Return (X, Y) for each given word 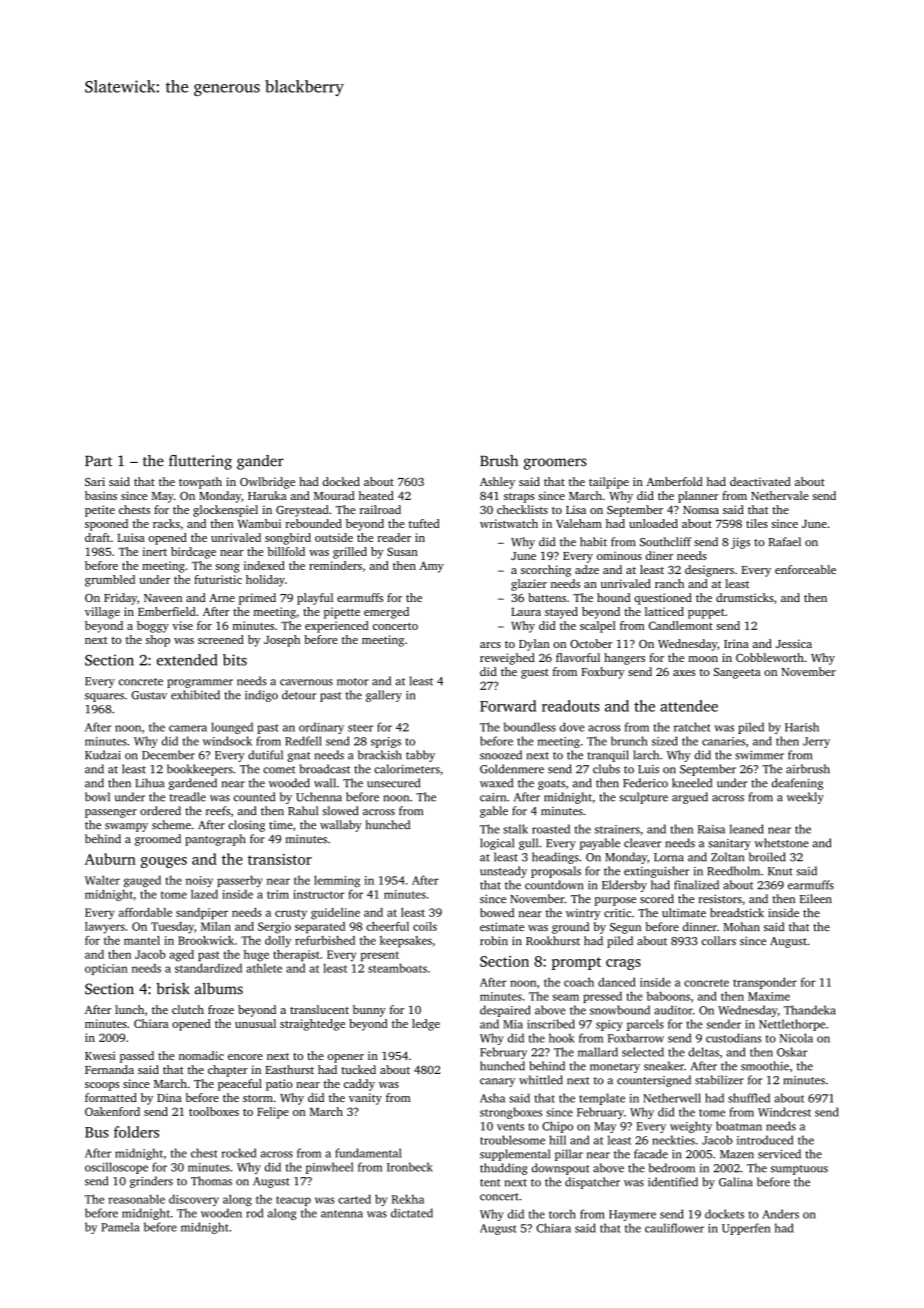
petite (100, 511)
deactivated (760, 481)
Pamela (120, 1227)
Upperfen (746, 1229)
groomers (555, 464)
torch (562, 1214)
